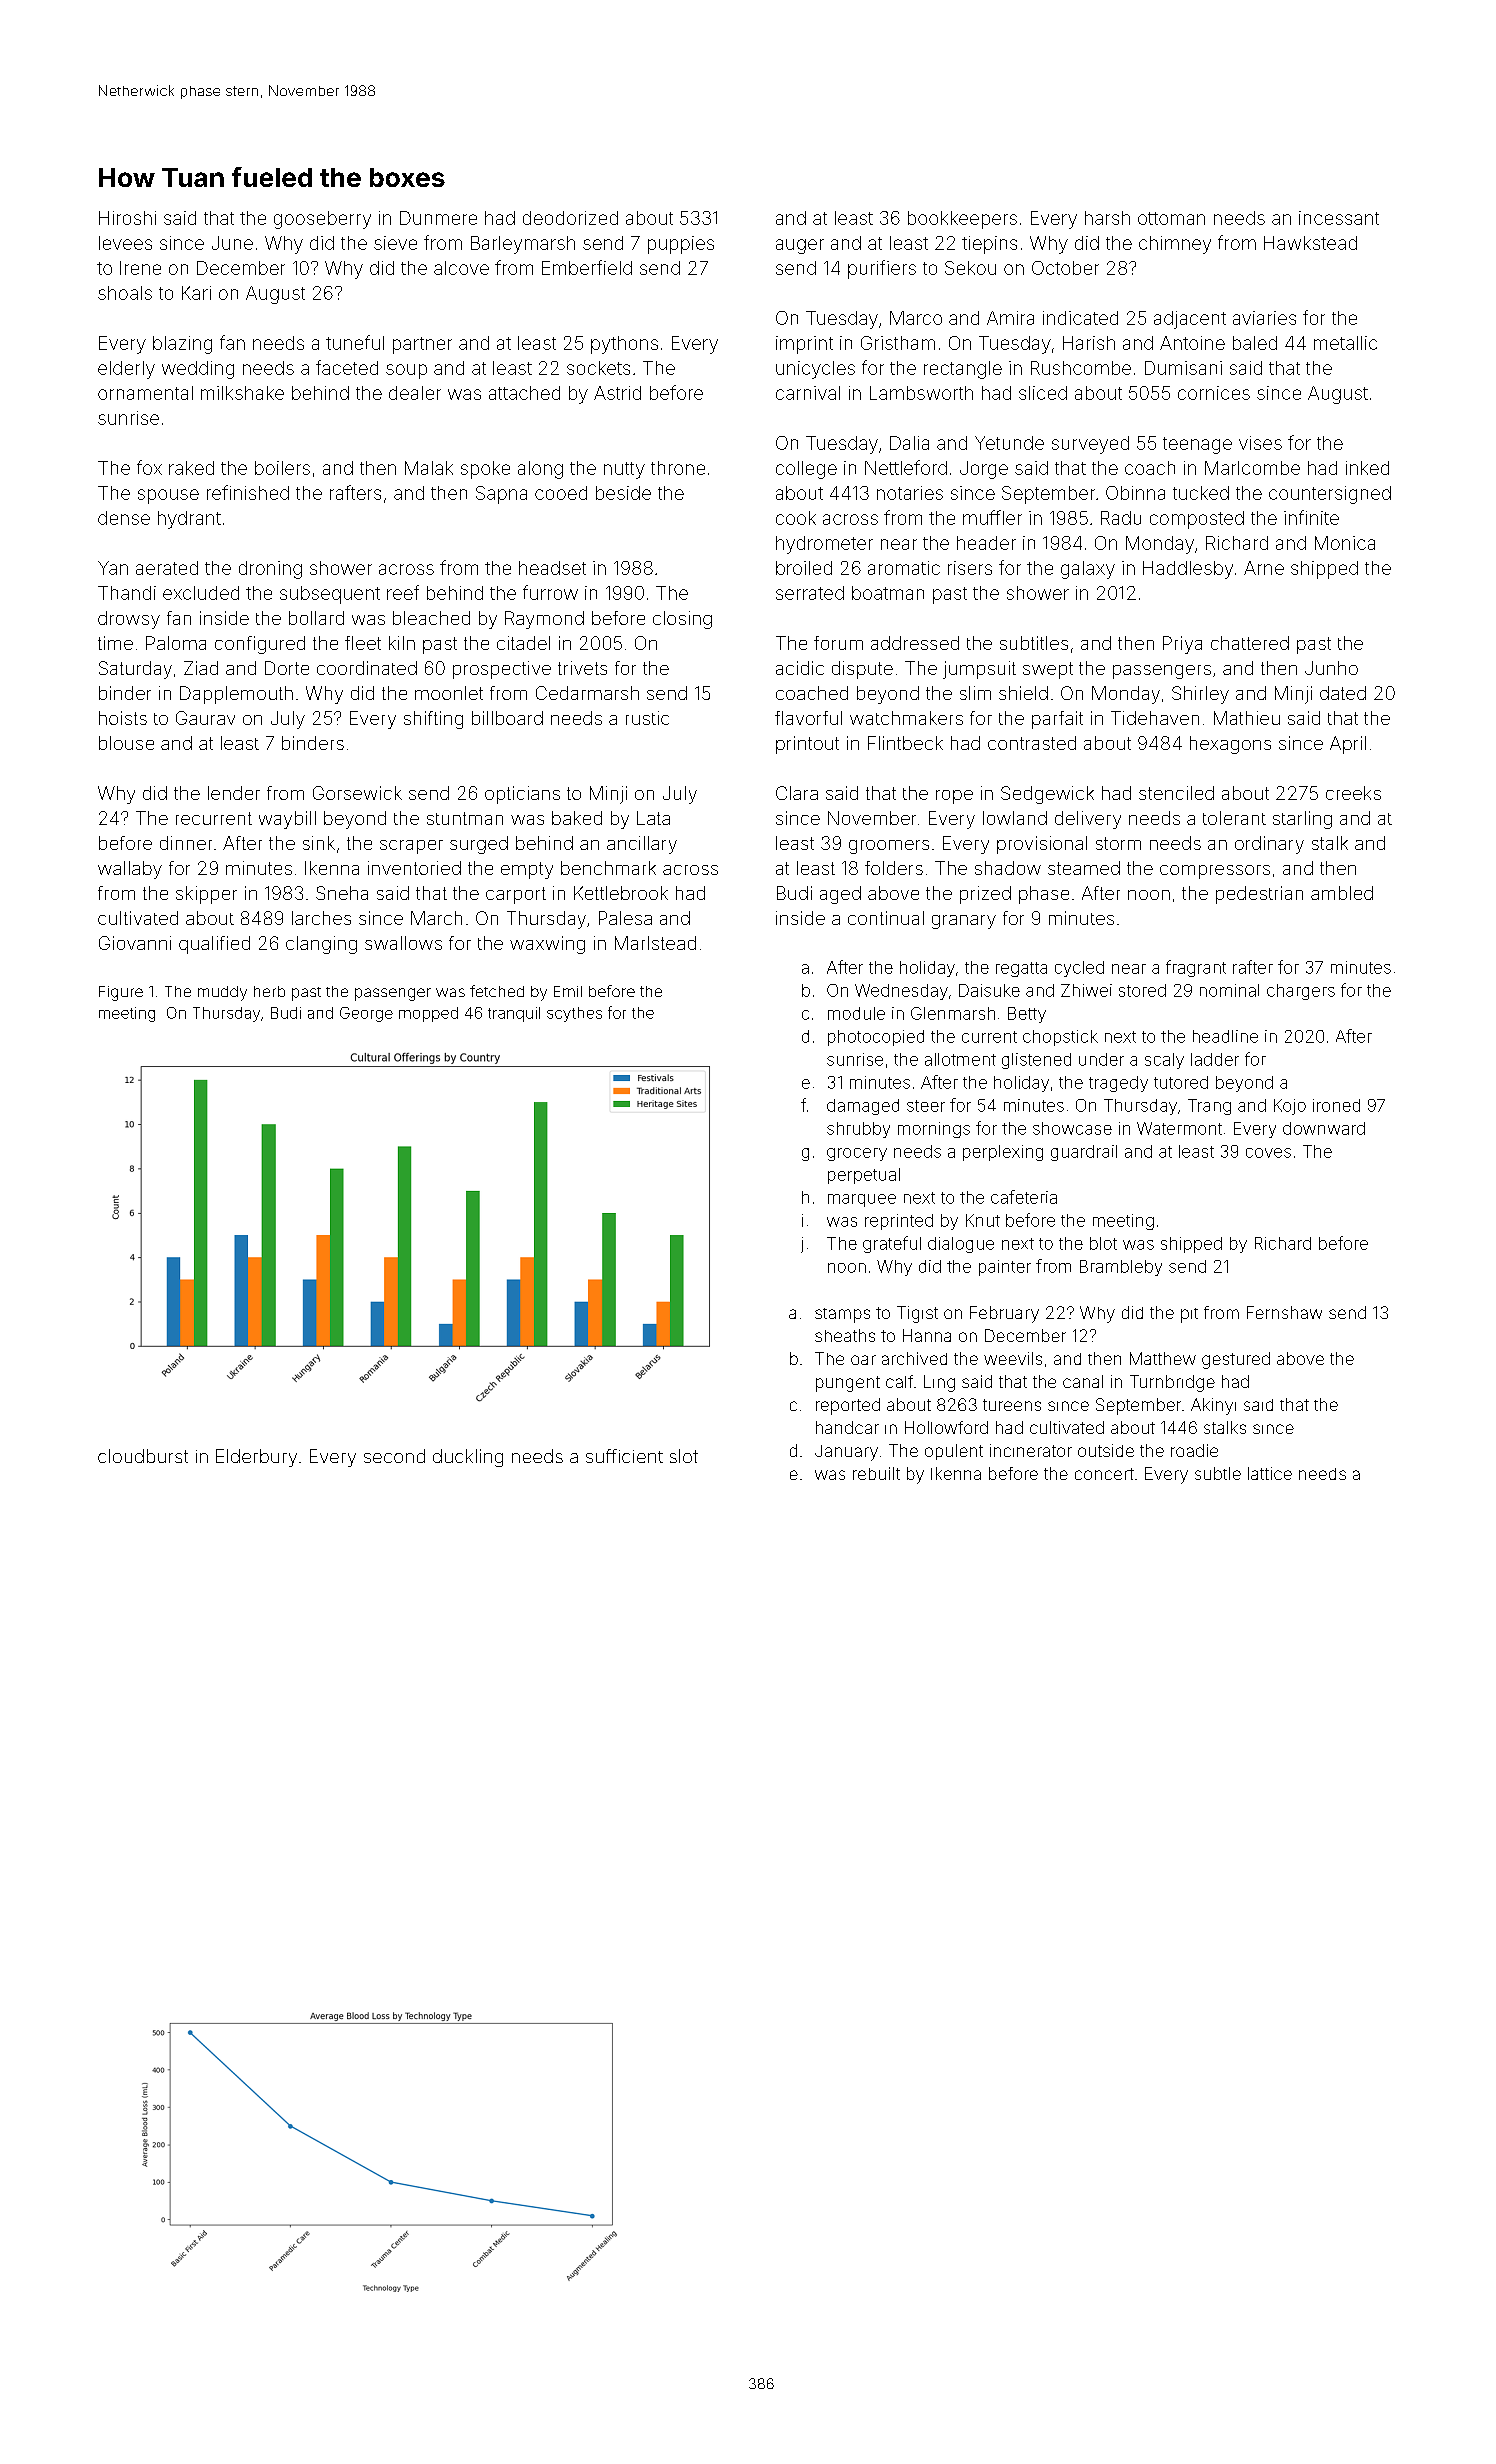 This image has height=2464, width=1496. What do you see at coordinates (804, 345) in the image?
I see `imprint` at bounding box center [804, 345].
